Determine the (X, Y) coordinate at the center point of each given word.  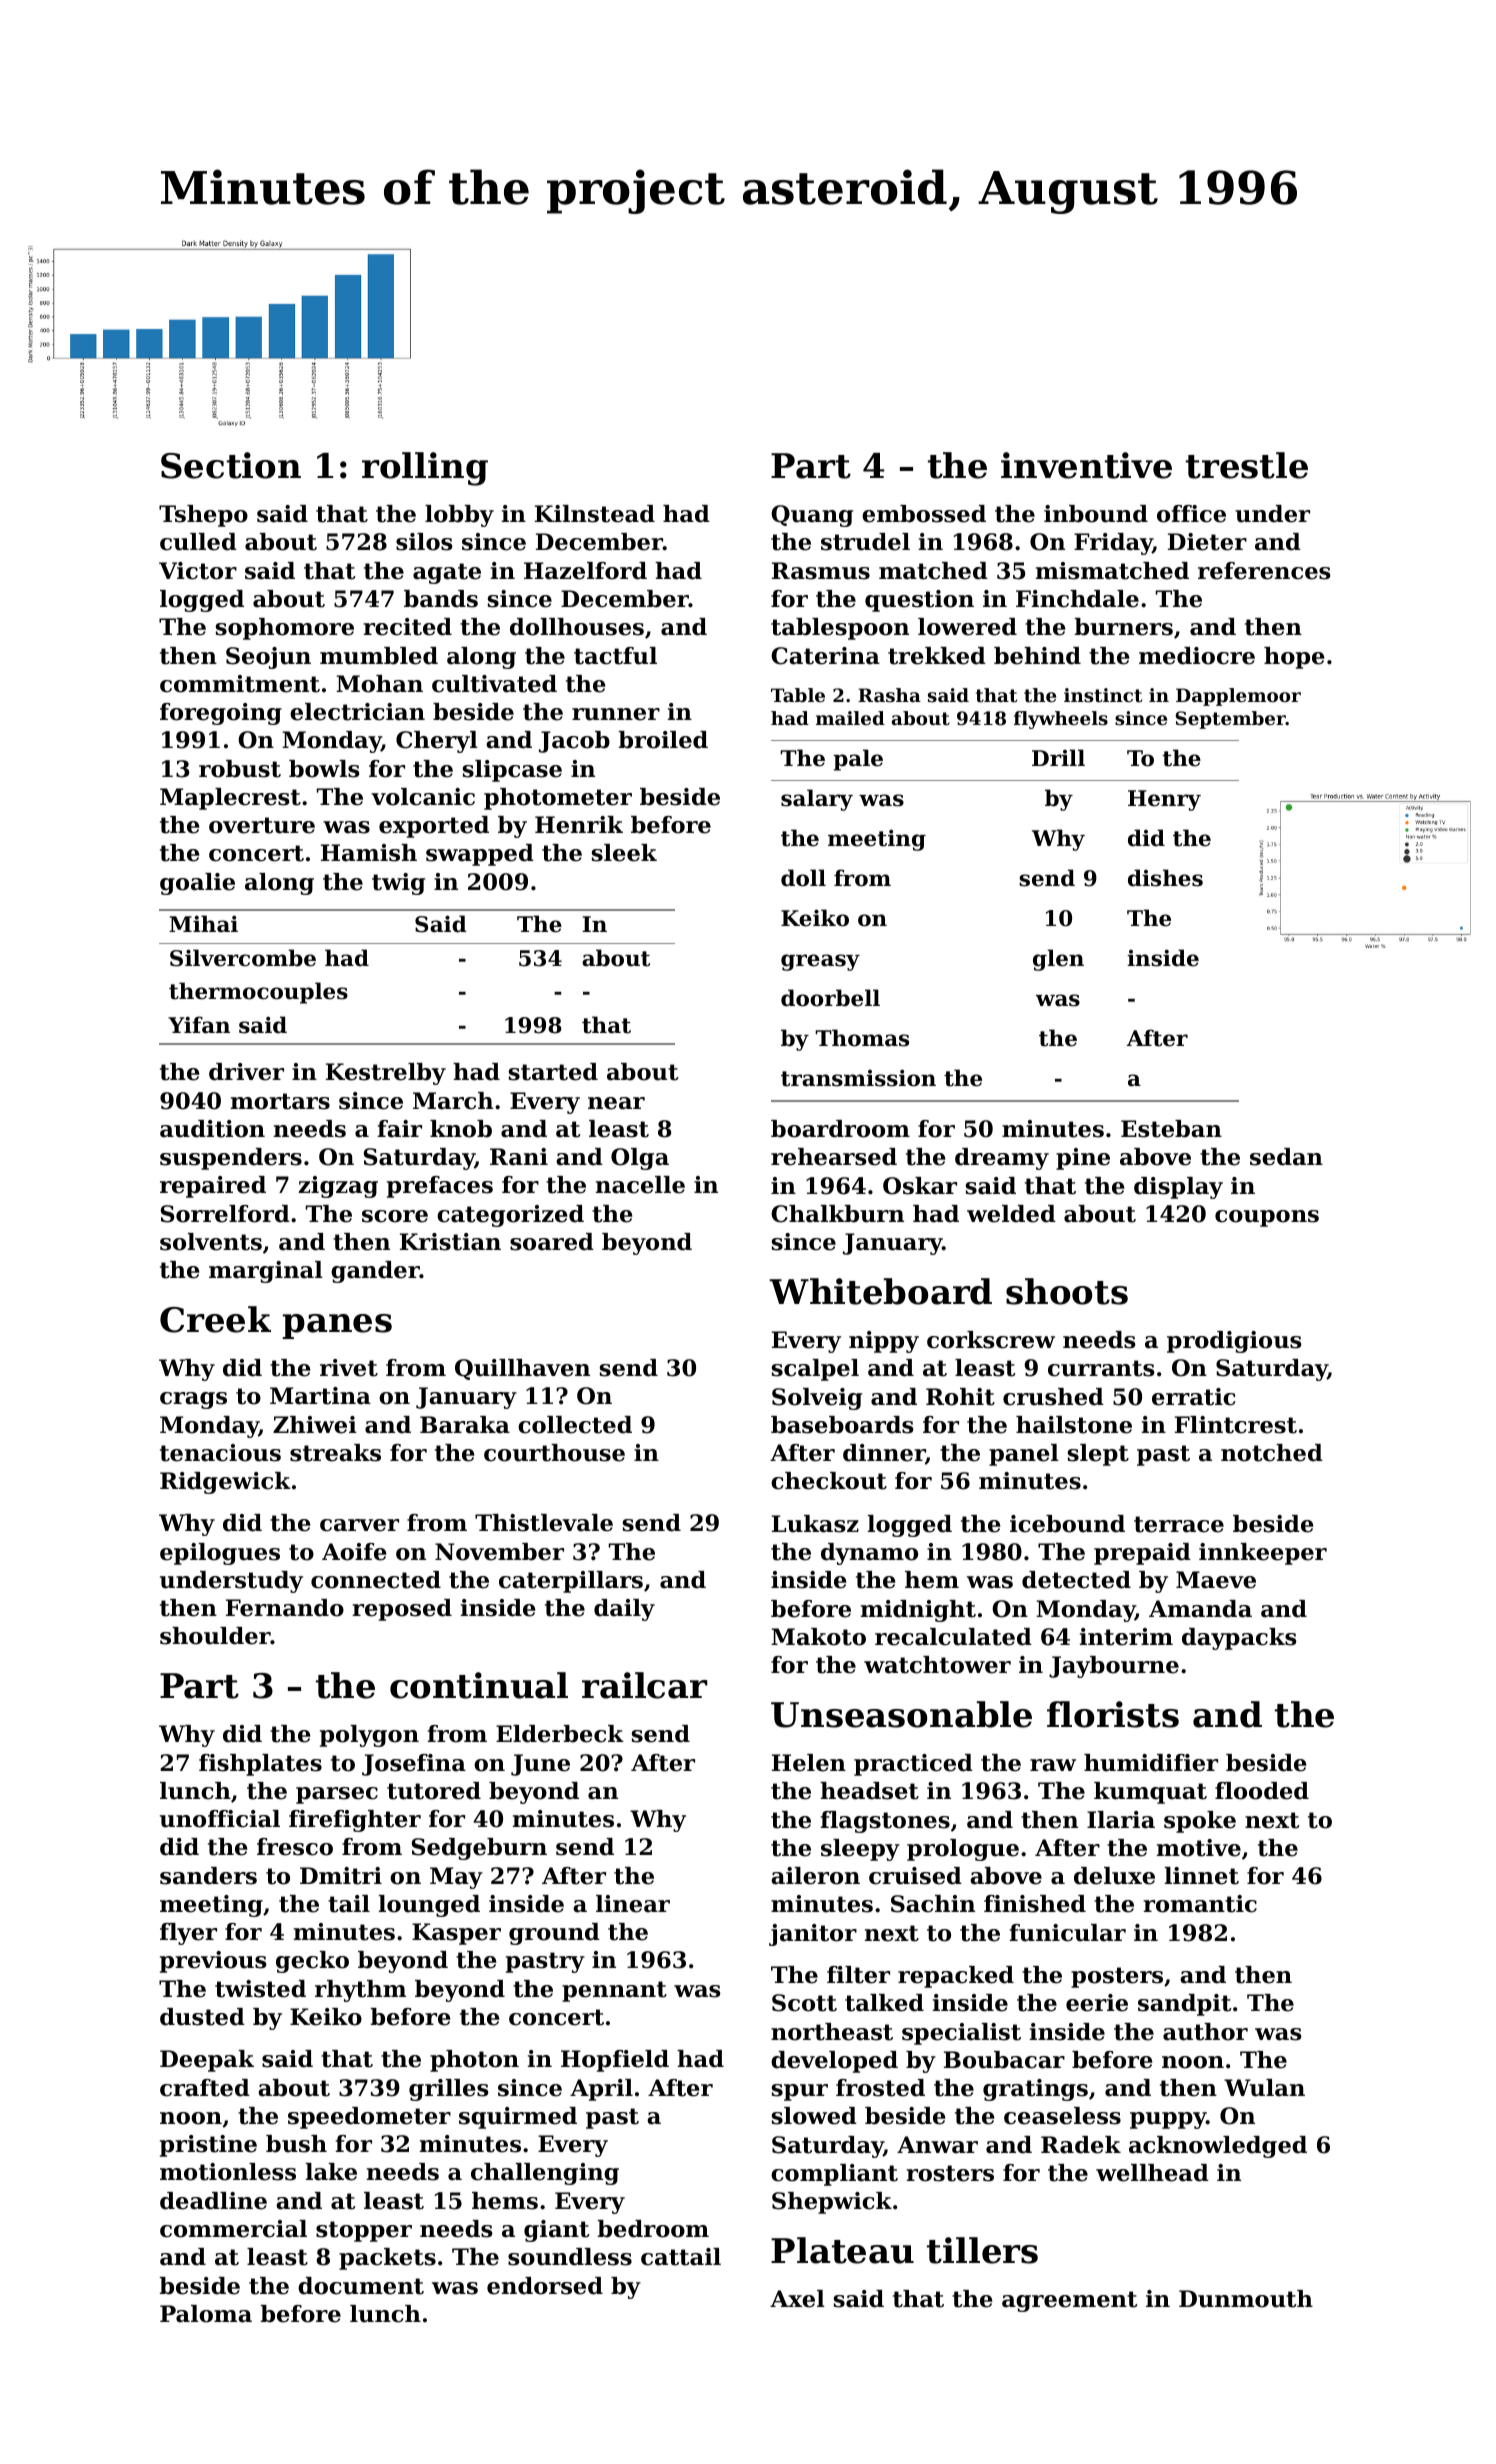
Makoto (818, 1637)
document (361, 2286)
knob (461, 1129)
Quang (812, 516)
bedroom (653, 2229)
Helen (809, 1763)
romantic (1200, 1904)
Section (231, 465)
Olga (640, 1159)
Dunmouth (1246, 2299)
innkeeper (1263, 1554)
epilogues (220, 1554)
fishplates (260, 1765)
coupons (1267, 1218)
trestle (1247, 465)
